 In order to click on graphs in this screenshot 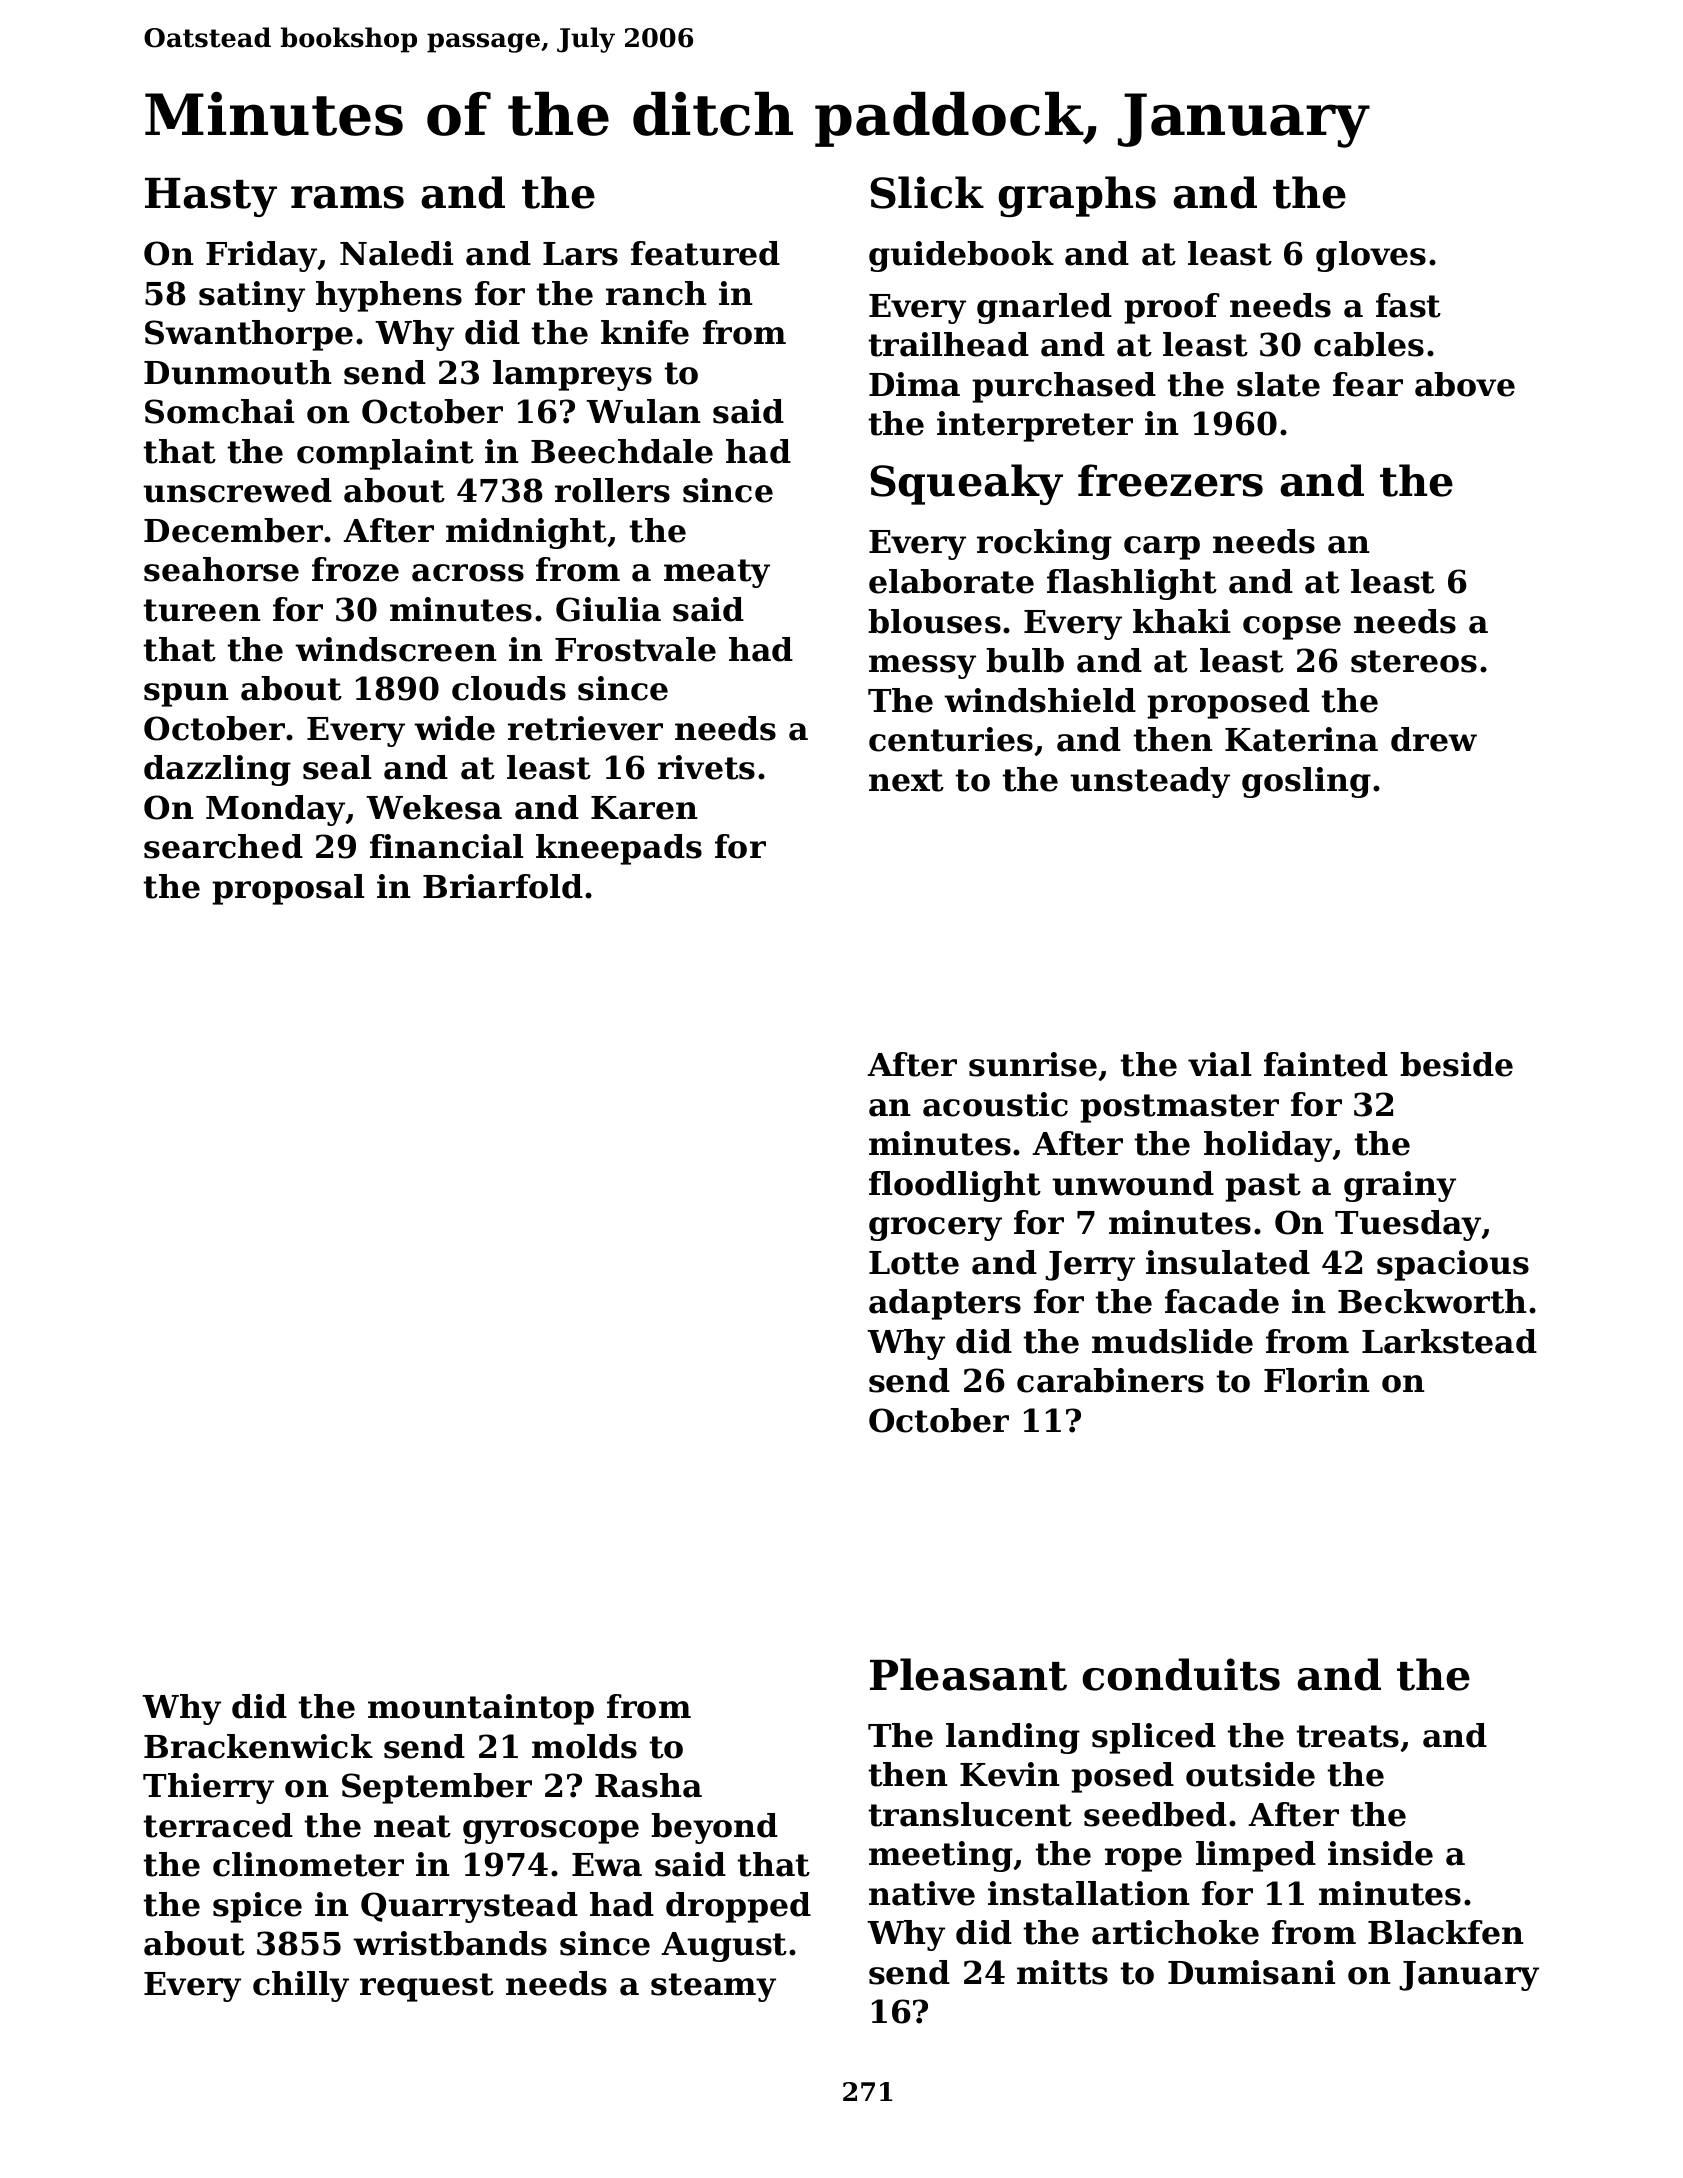, I will do `click(1077, 196)`.
